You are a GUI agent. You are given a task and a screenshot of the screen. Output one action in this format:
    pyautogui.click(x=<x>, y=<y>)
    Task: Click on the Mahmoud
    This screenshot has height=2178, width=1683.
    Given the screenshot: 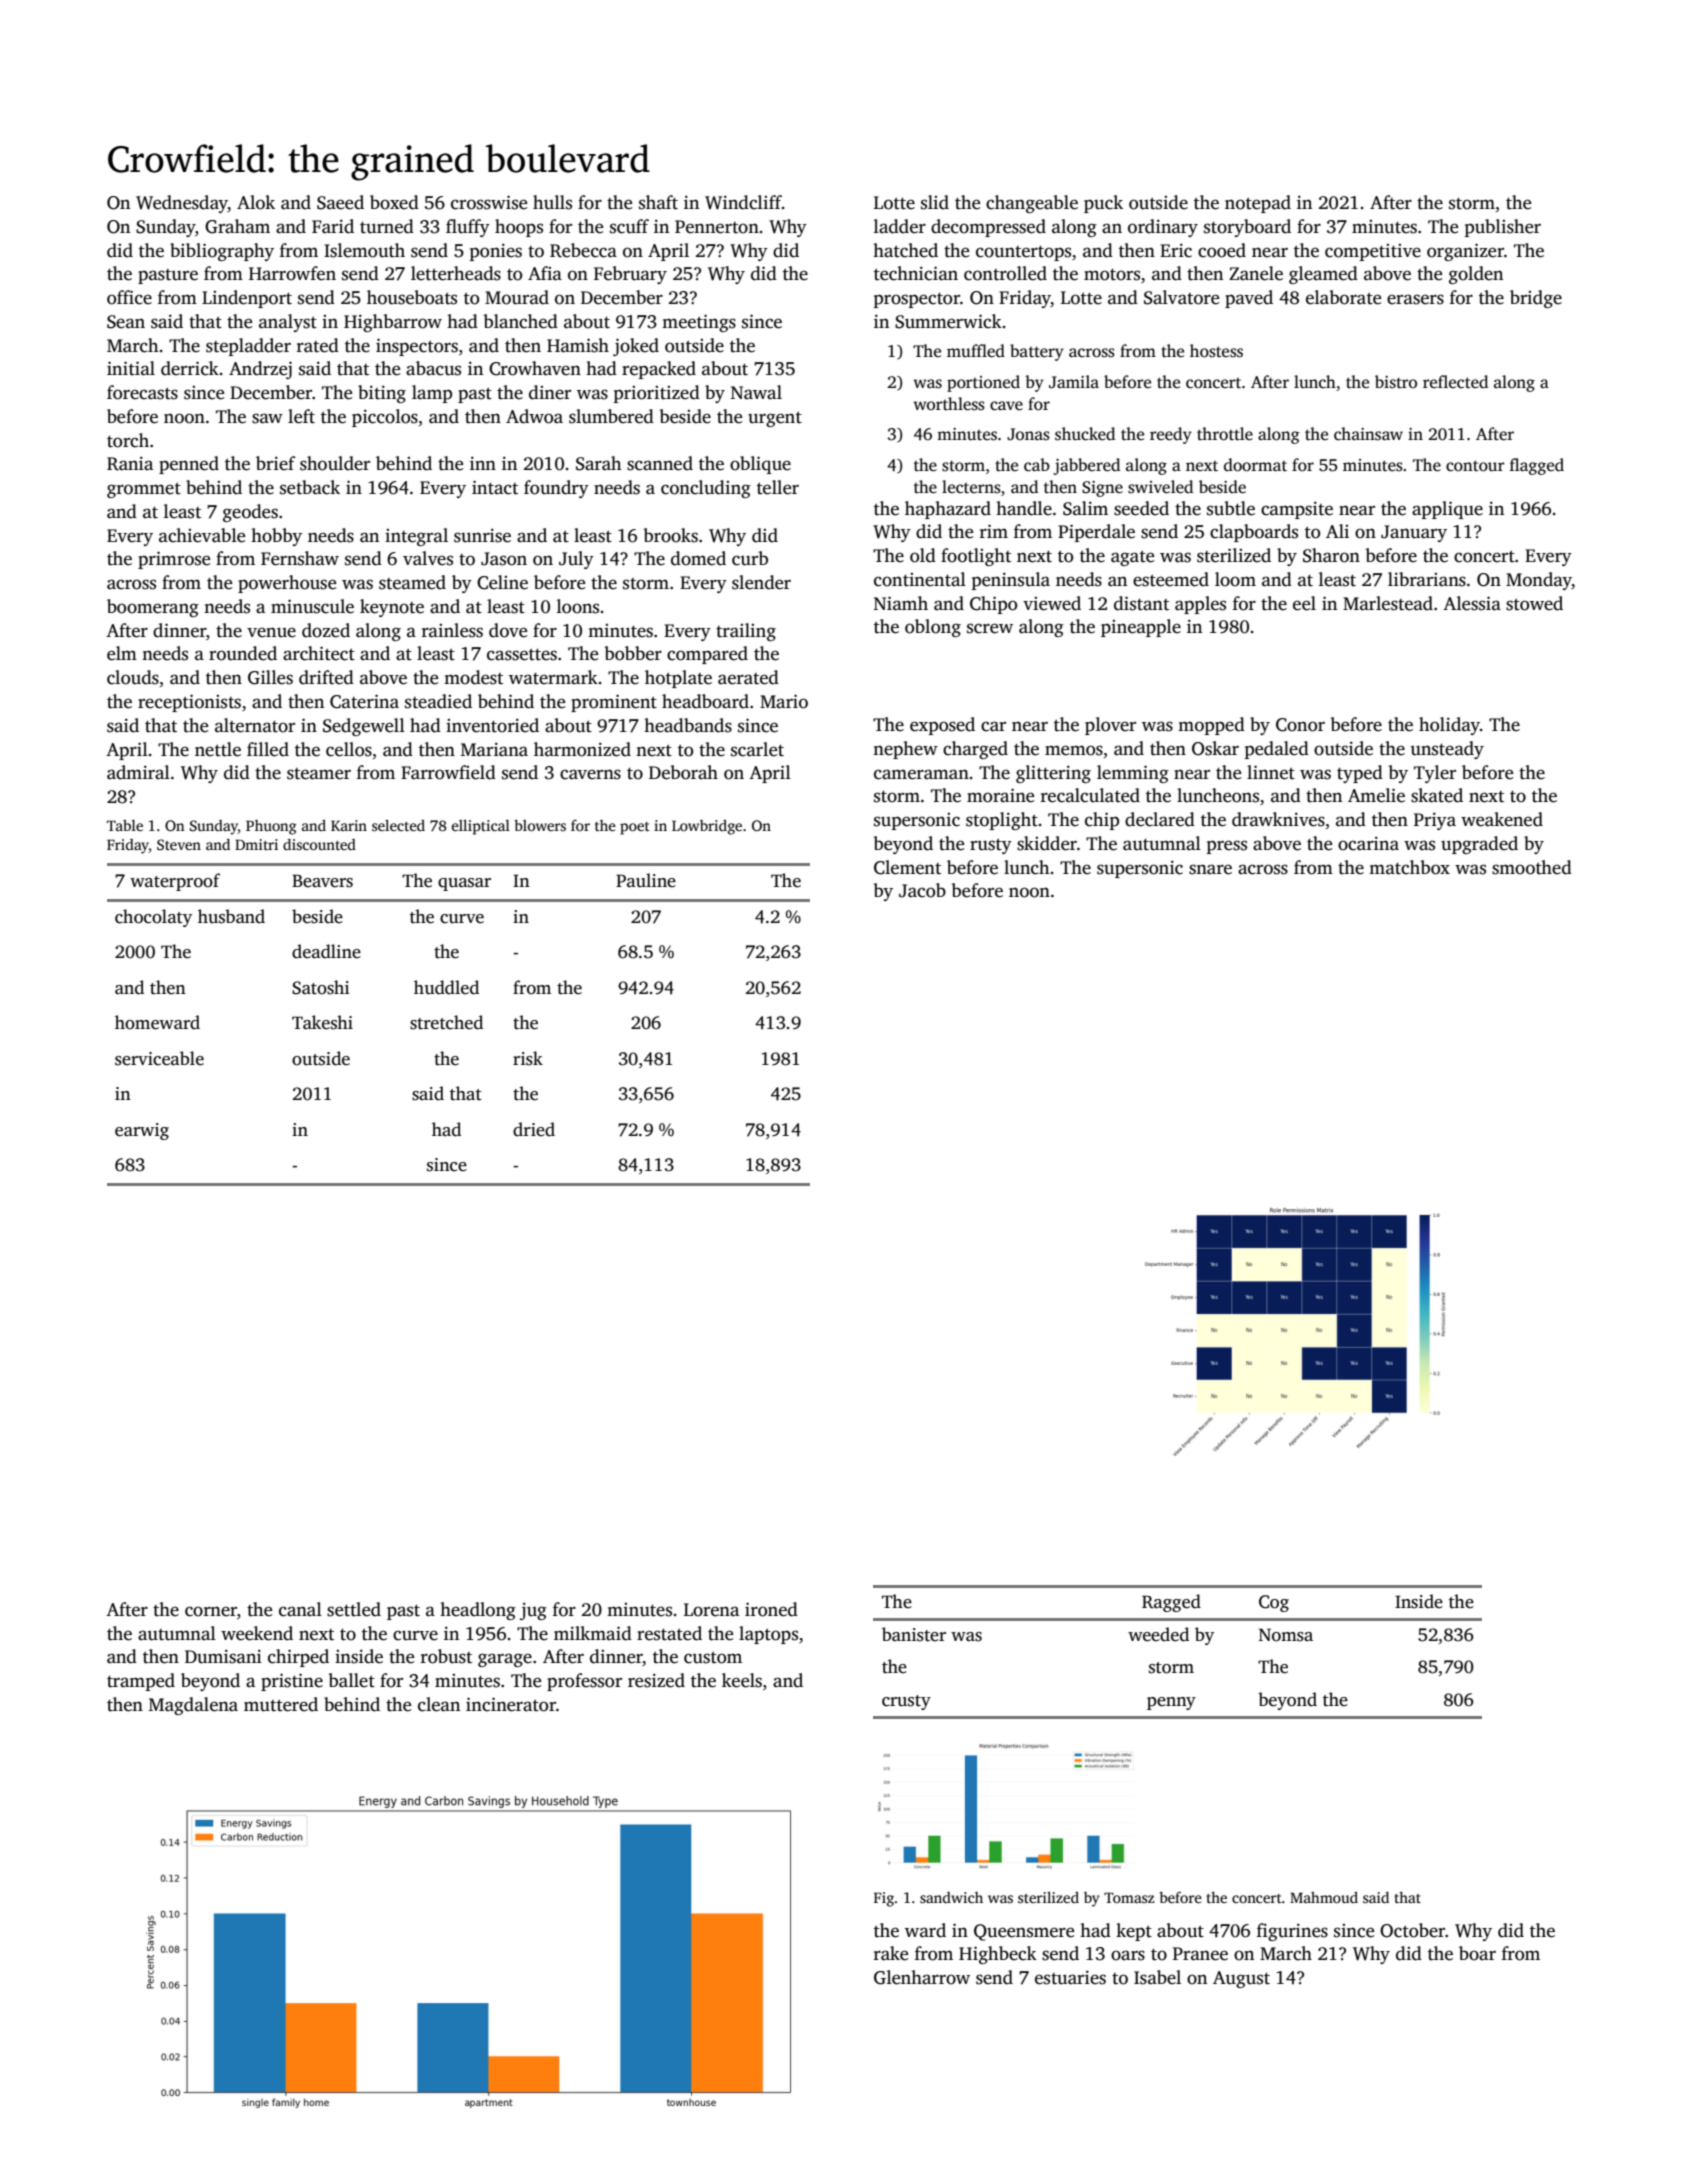 What is the action you would take?
    pyautogui.click(x=1324, y=1897)
